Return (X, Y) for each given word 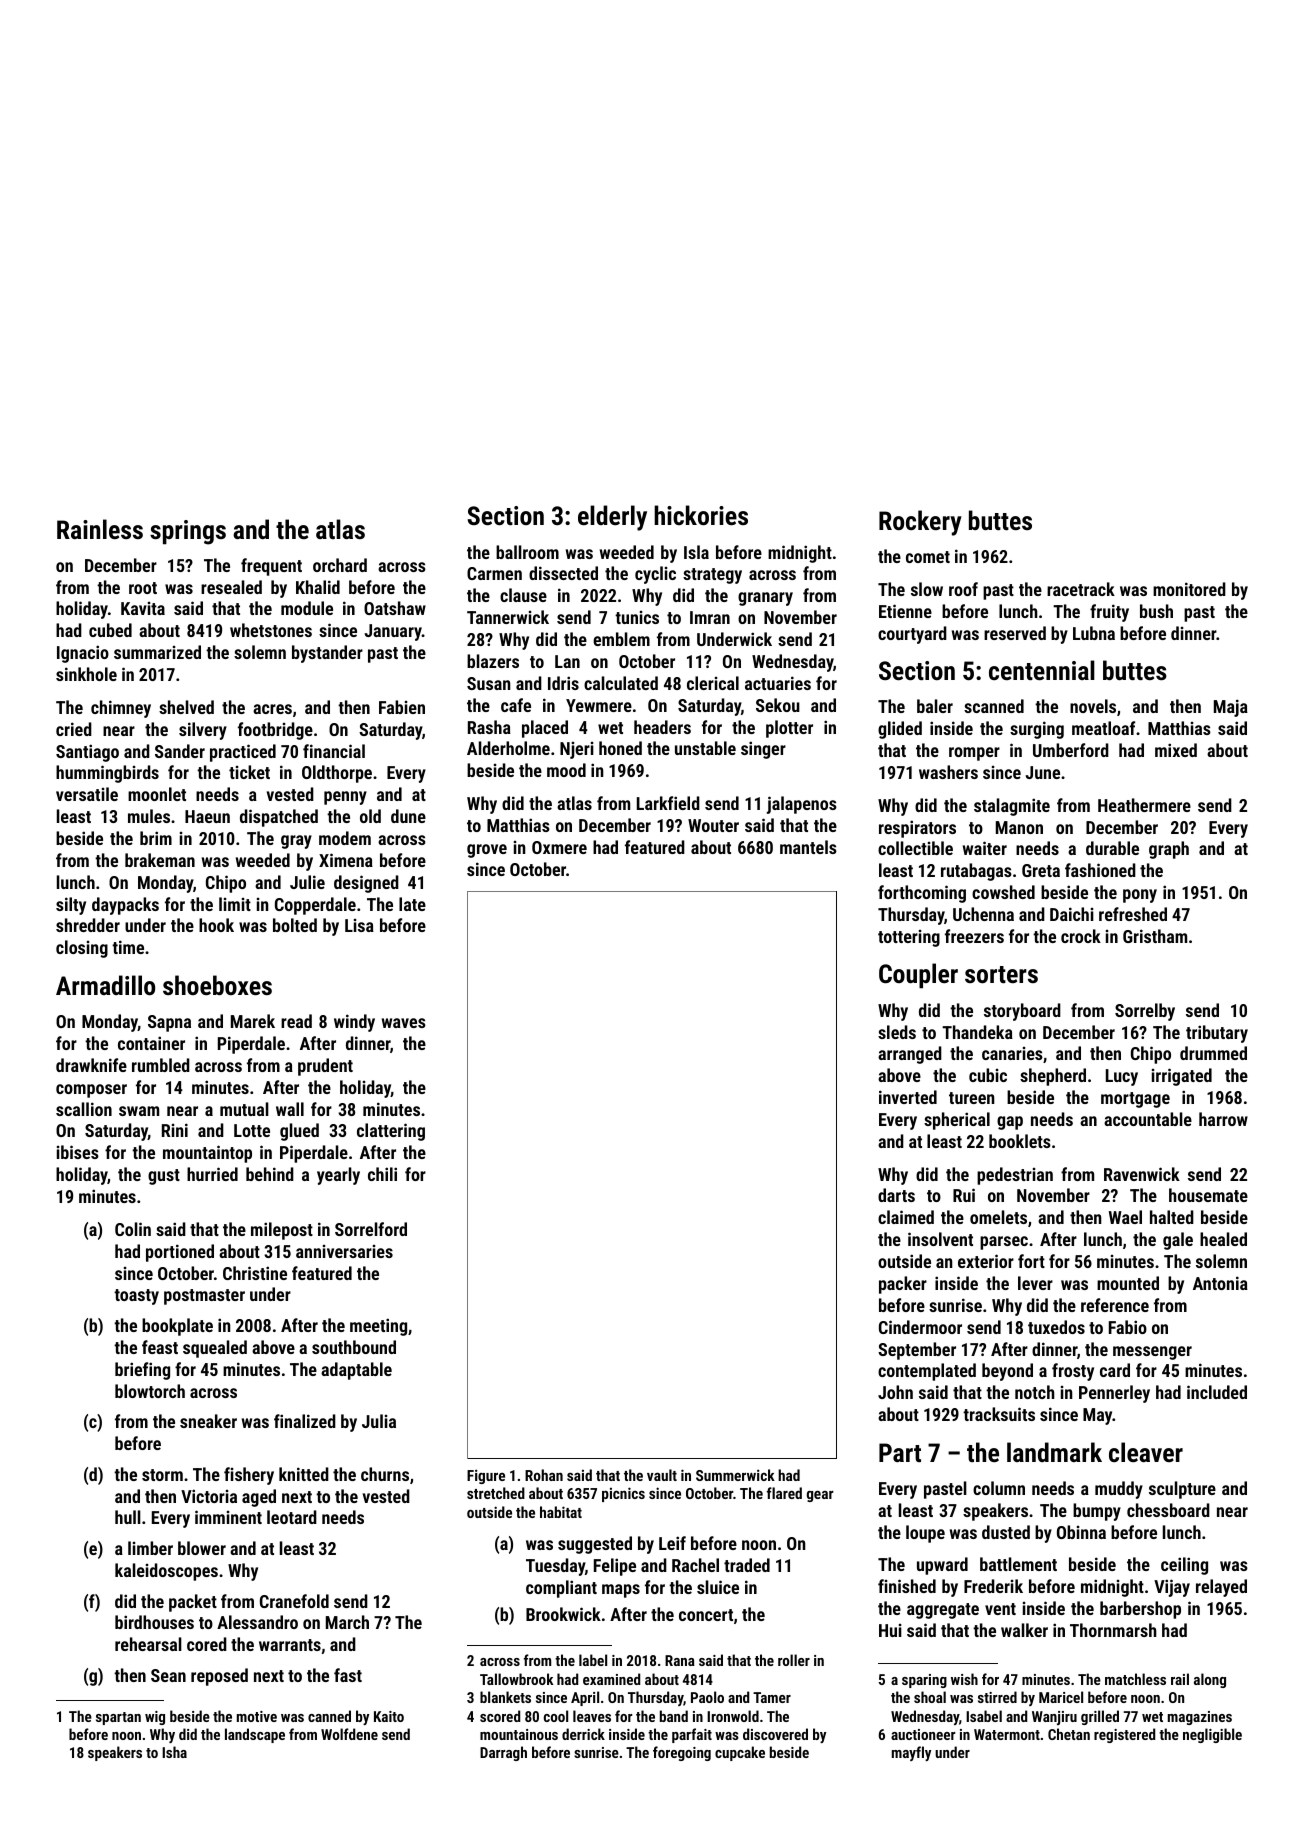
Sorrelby (1145, 1012)
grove (487, 851)
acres (272, 709)
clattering (391, 1132)
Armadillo (105, 985)
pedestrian (1015, 1176)
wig (155, 1718)
